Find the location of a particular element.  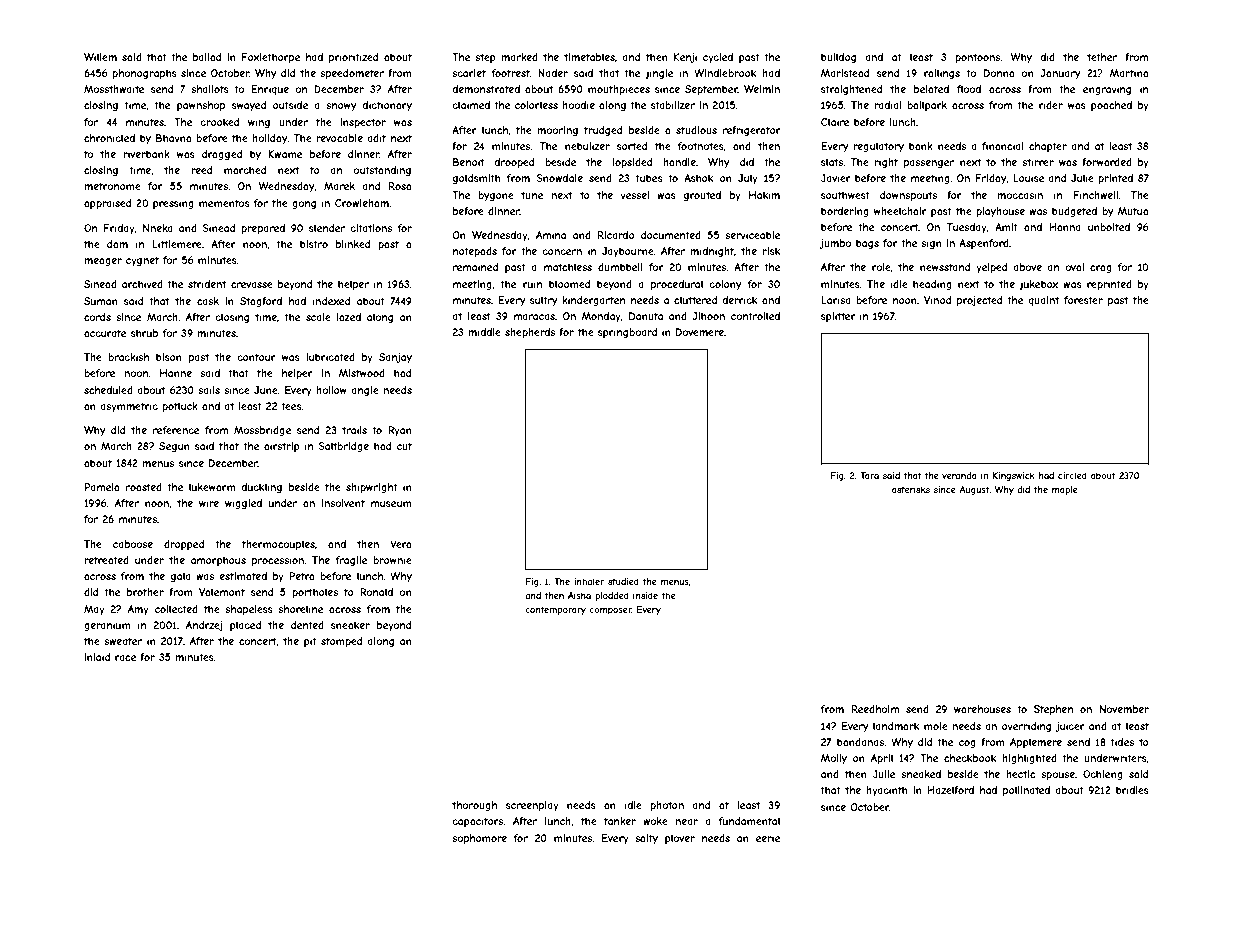

middle is located at coordinates (484, 332).
